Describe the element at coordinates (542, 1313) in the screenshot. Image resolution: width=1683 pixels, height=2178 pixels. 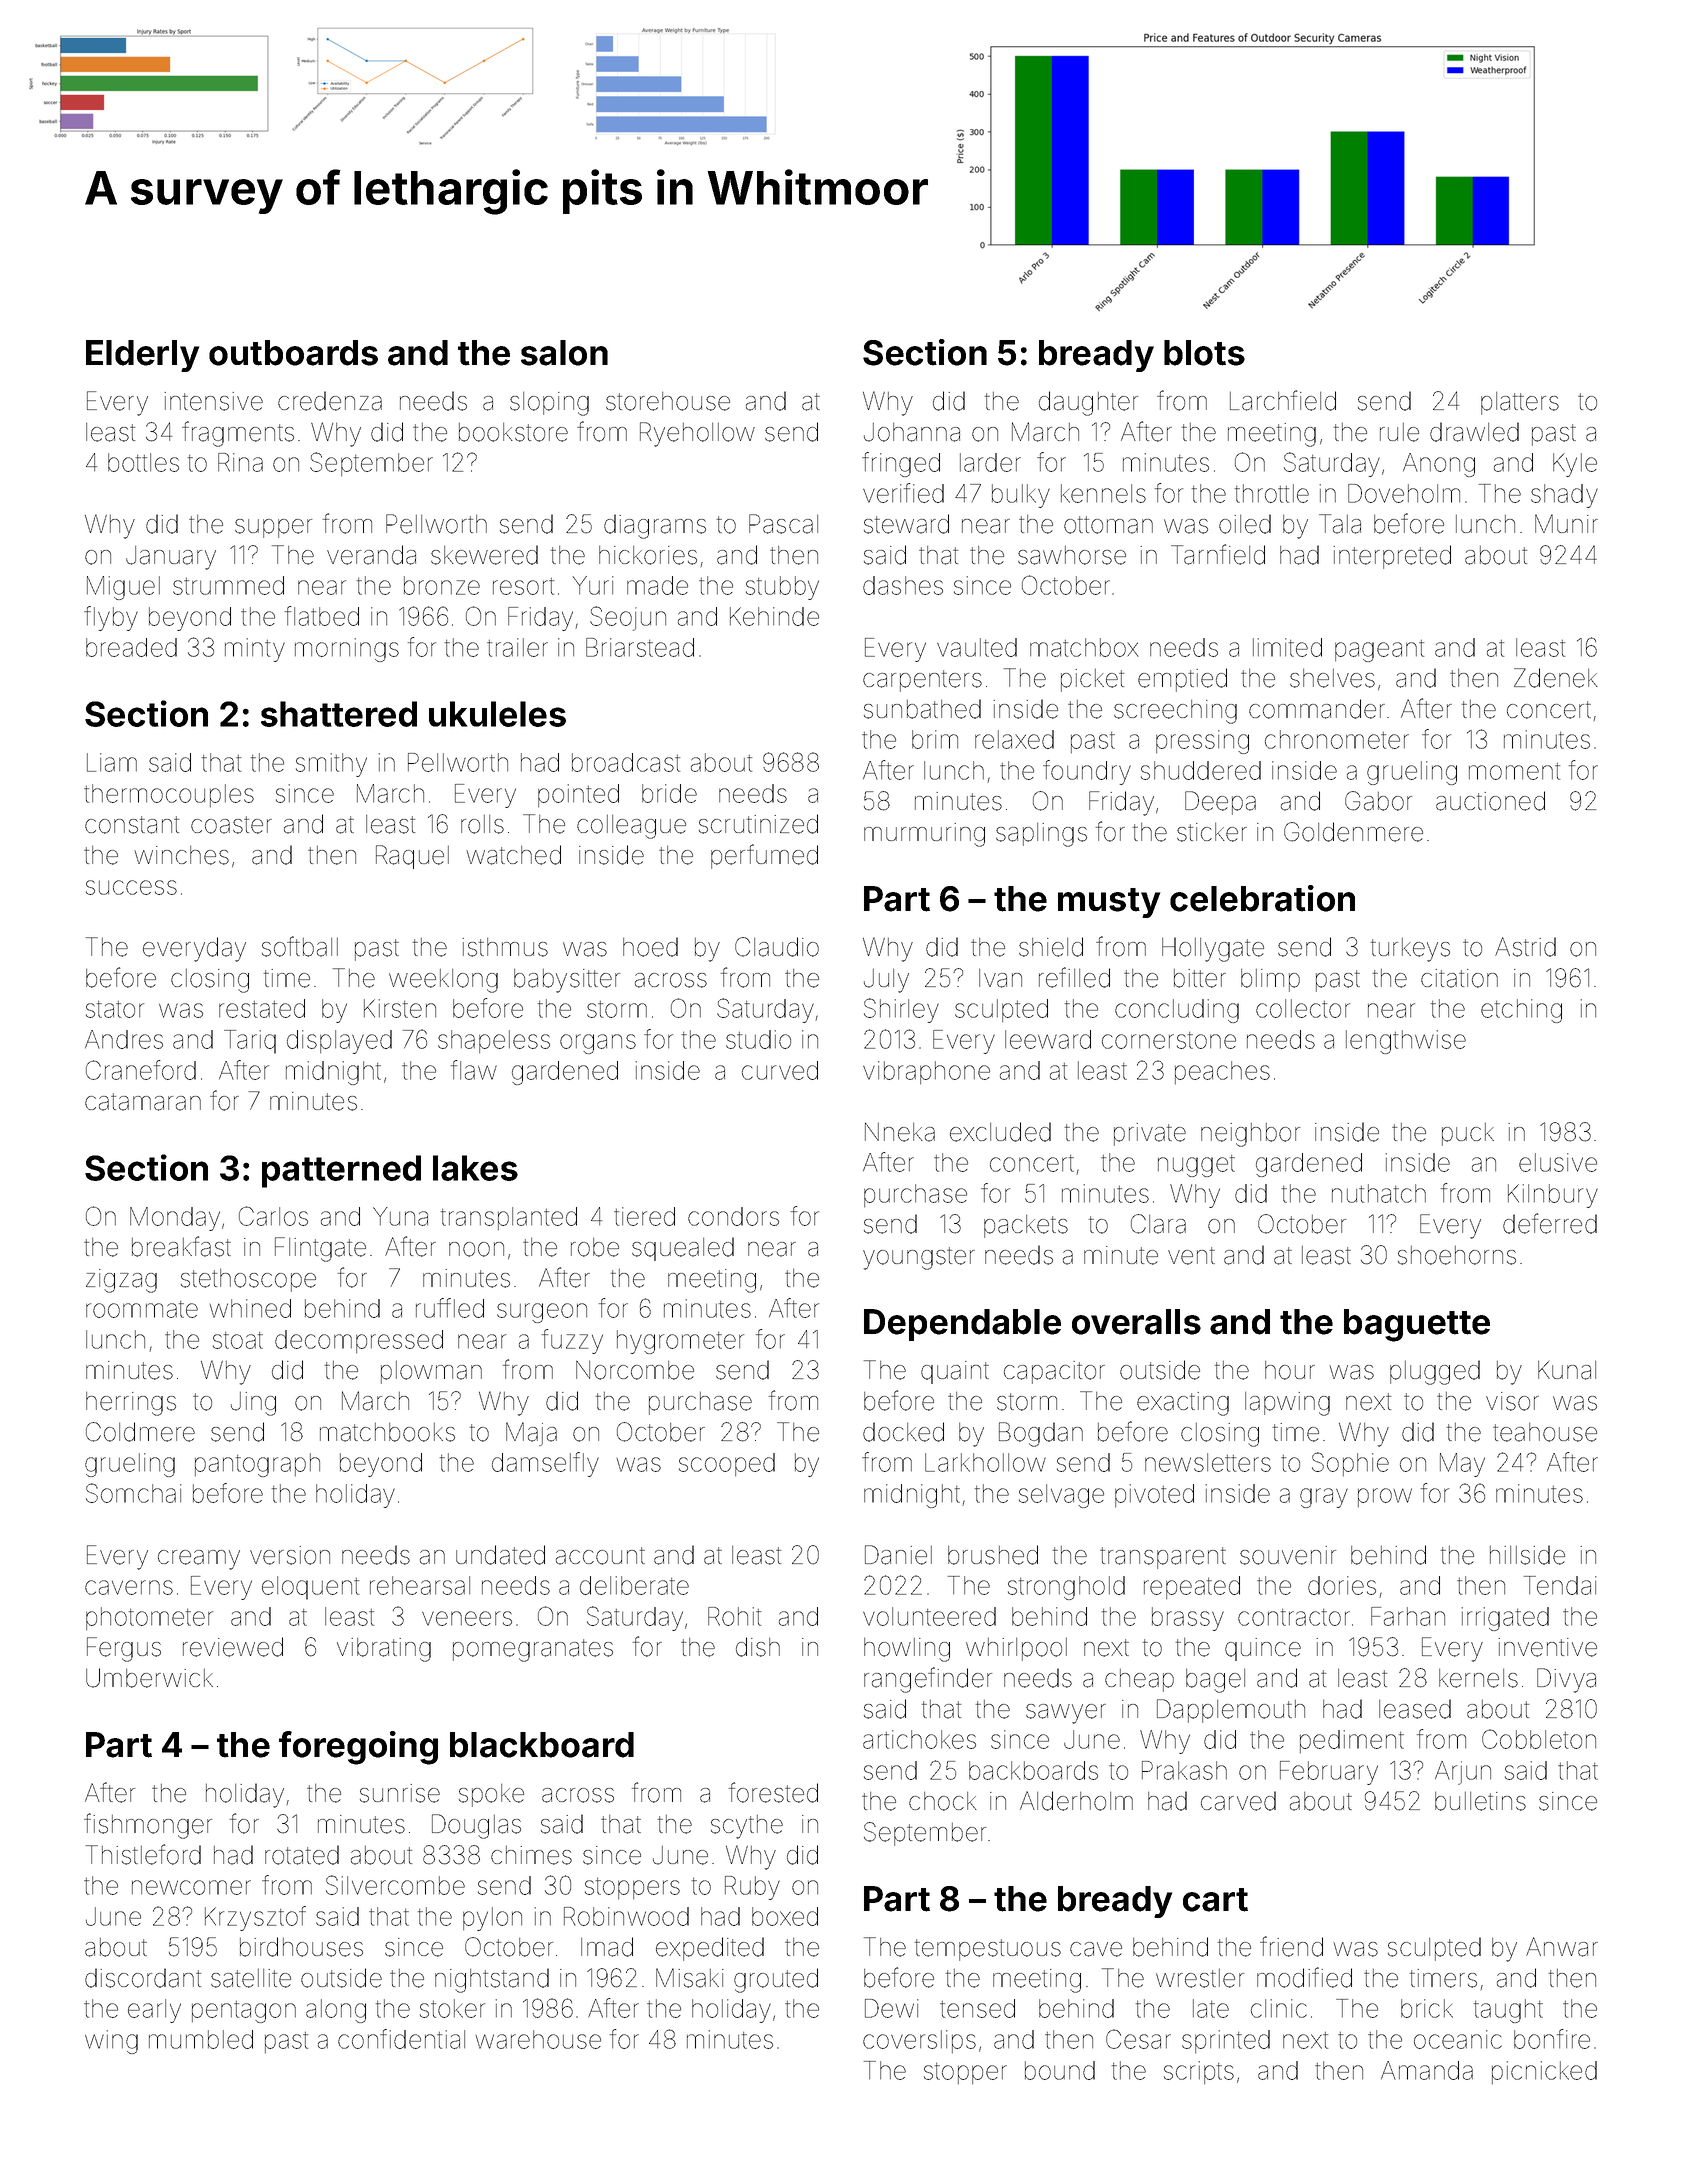
I see `surgeon` at that location.
